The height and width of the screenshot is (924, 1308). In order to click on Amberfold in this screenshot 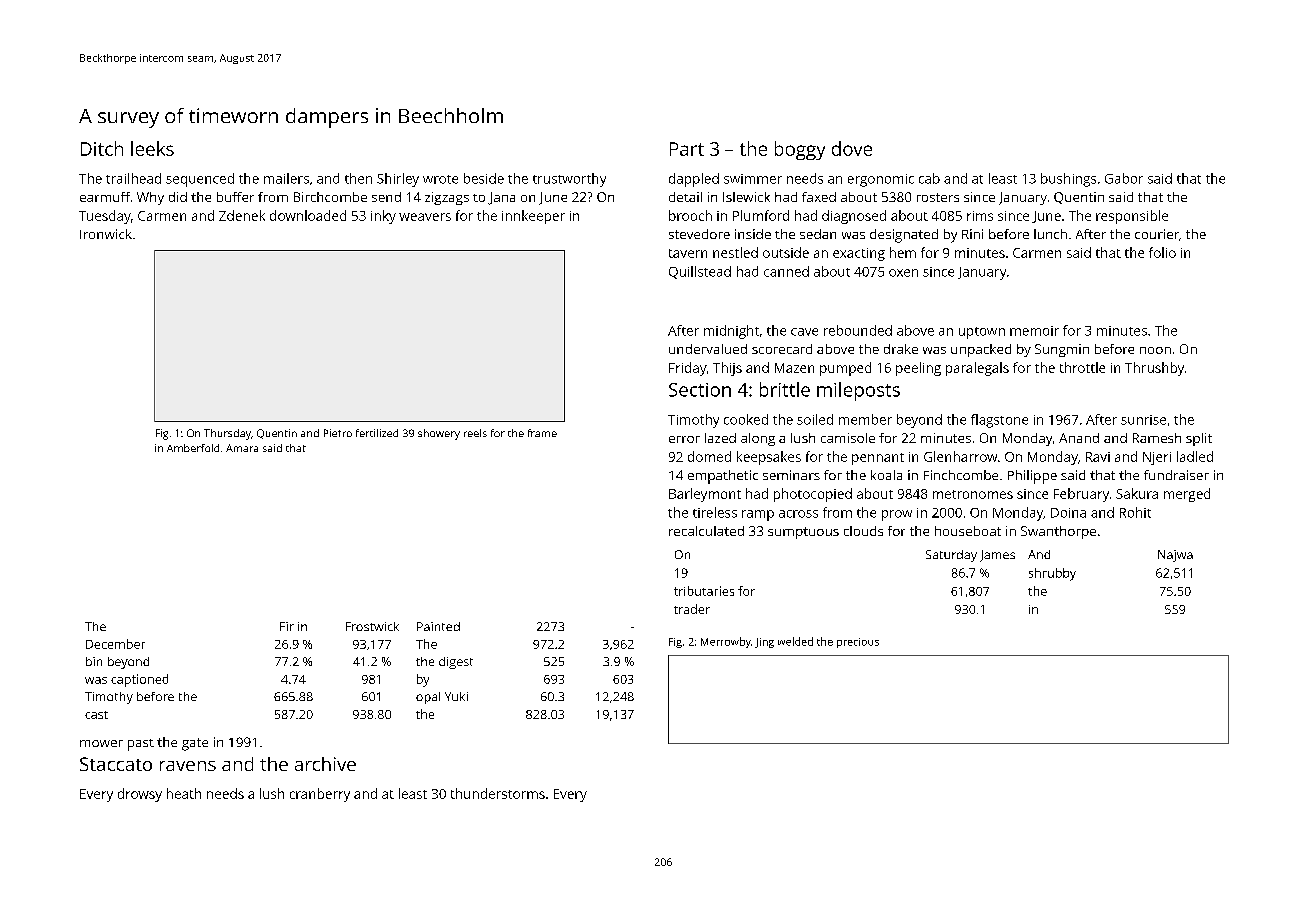, I will do `click(193, 448)`.
